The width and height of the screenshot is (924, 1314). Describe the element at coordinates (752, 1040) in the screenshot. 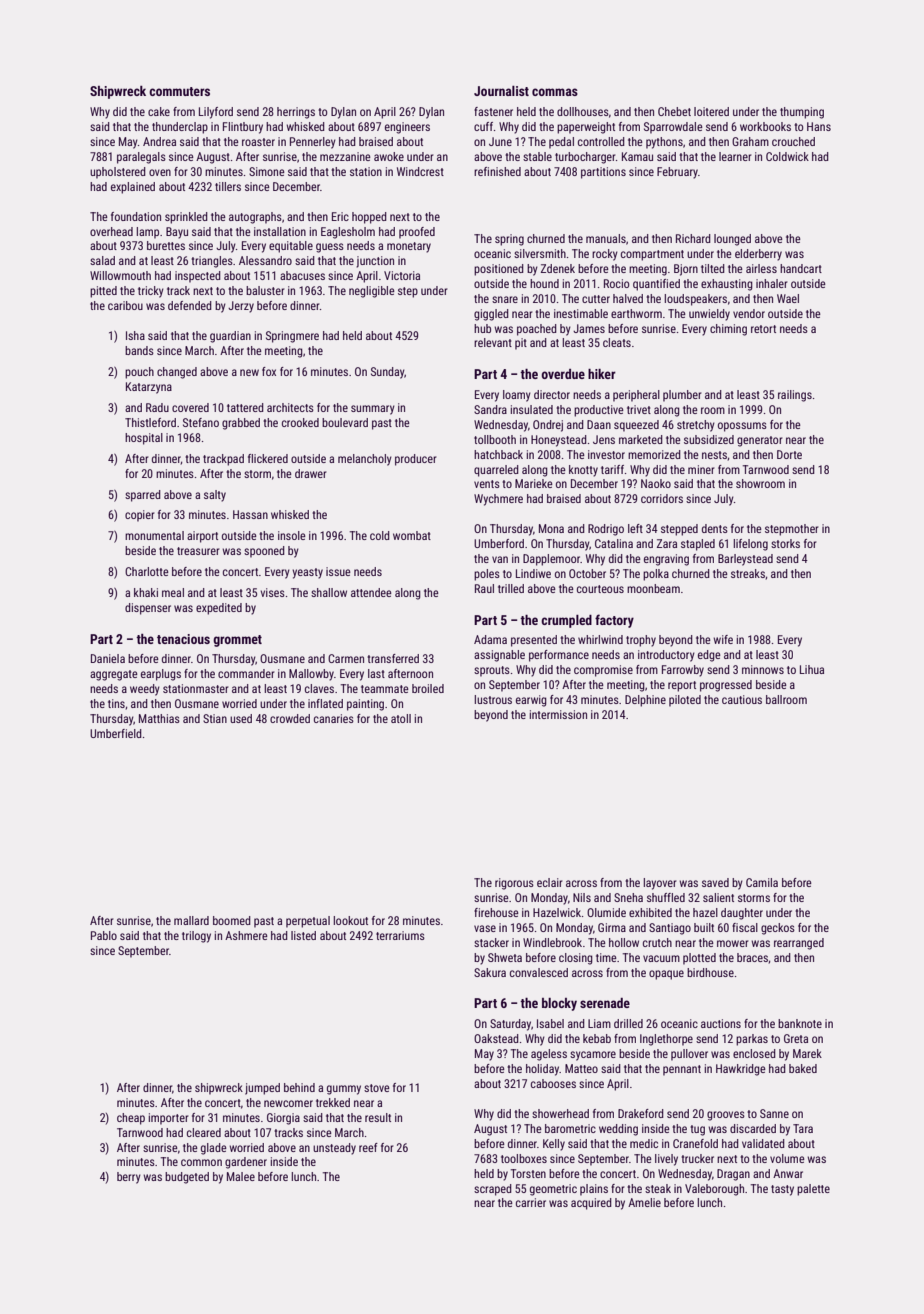

I see `parkas` at that location.
